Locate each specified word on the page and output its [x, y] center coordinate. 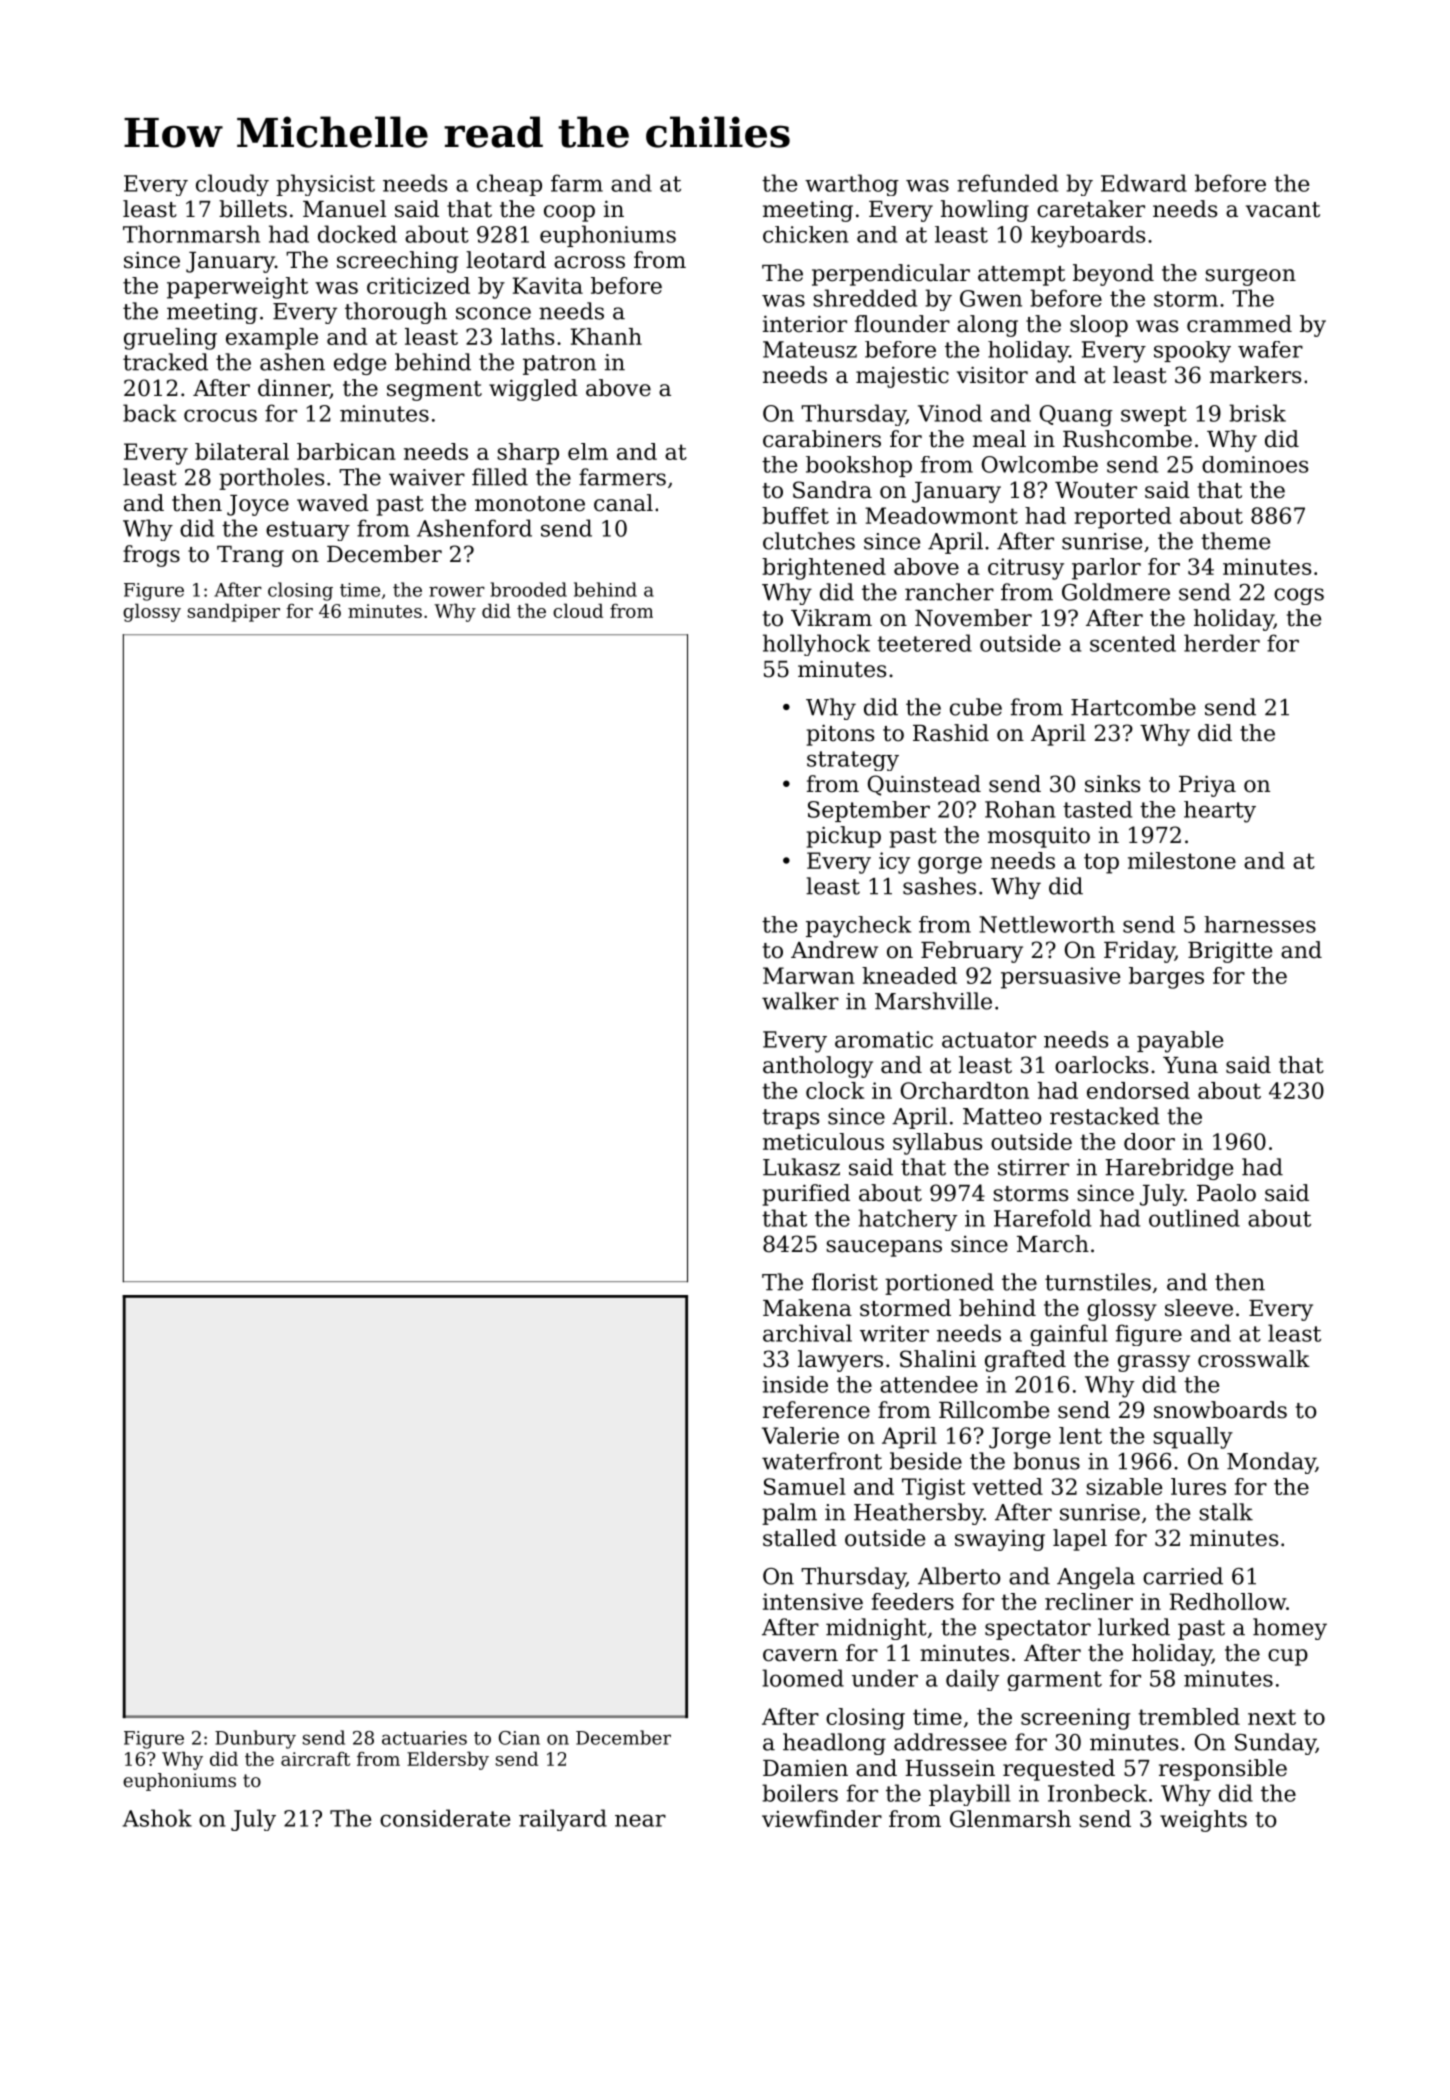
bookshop [859, 466]
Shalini [938, 1359]
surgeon [1250, 277]
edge [360, 364]
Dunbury [255, 1739]
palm [789, 1514]
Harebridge [1169, 1169]
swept [1154, 416]
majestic [902, 377]
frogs [151, 556]
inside [795, 1384]
